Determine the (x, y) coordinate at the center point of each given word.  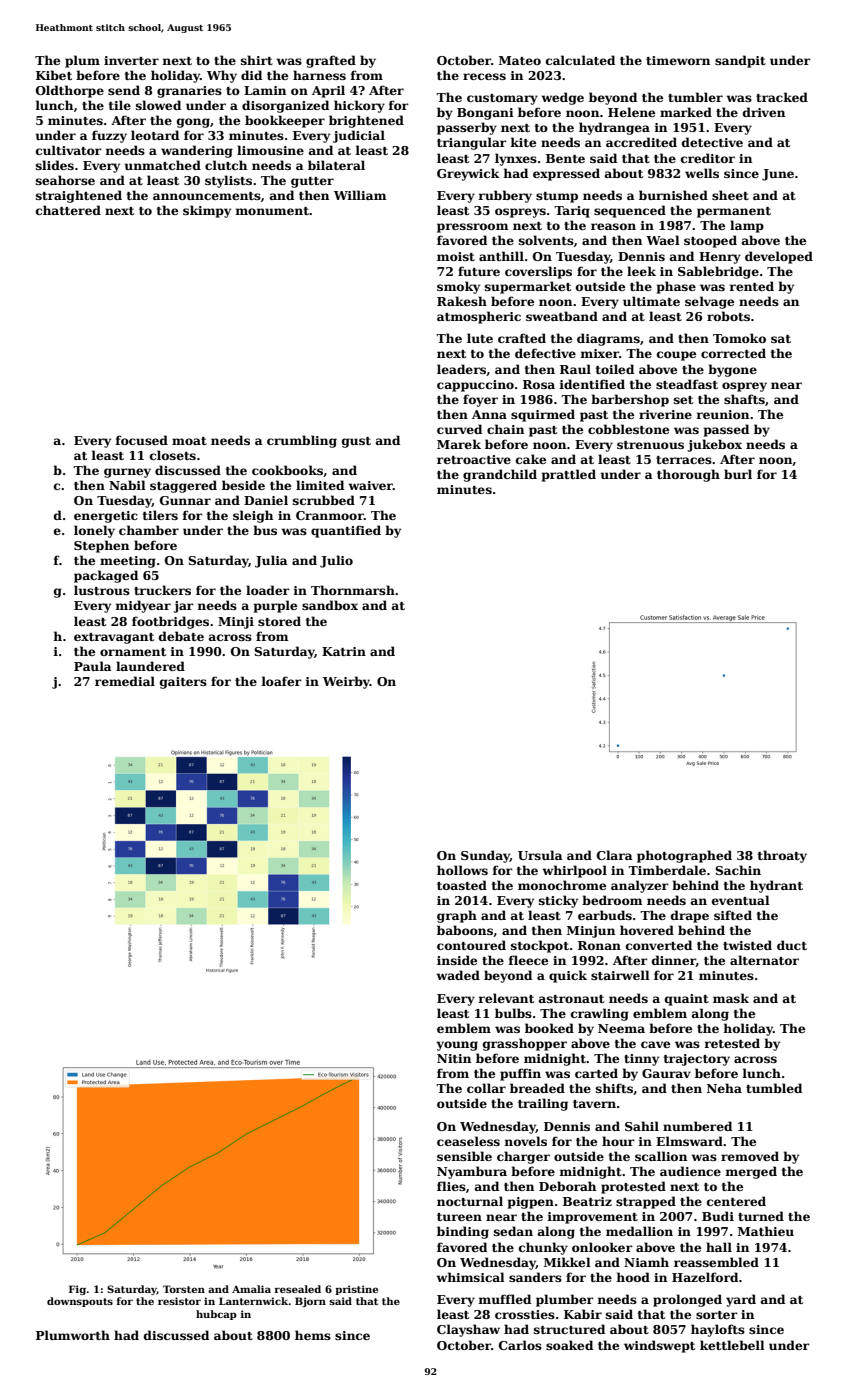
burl (738, 474)
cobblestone (628, 429)
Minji (236, 623)
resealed (298, 1289)
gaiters (183, 683)
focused (142, 440)
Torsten (184, 1289)
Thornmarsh (353, 590)
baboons (465, 930)
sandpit (740, 61)
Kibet (54, 75)
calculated (580, 60)
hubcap (216, 1315)
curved (459, 429)
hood (633, 1277)
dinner (674, 961)
